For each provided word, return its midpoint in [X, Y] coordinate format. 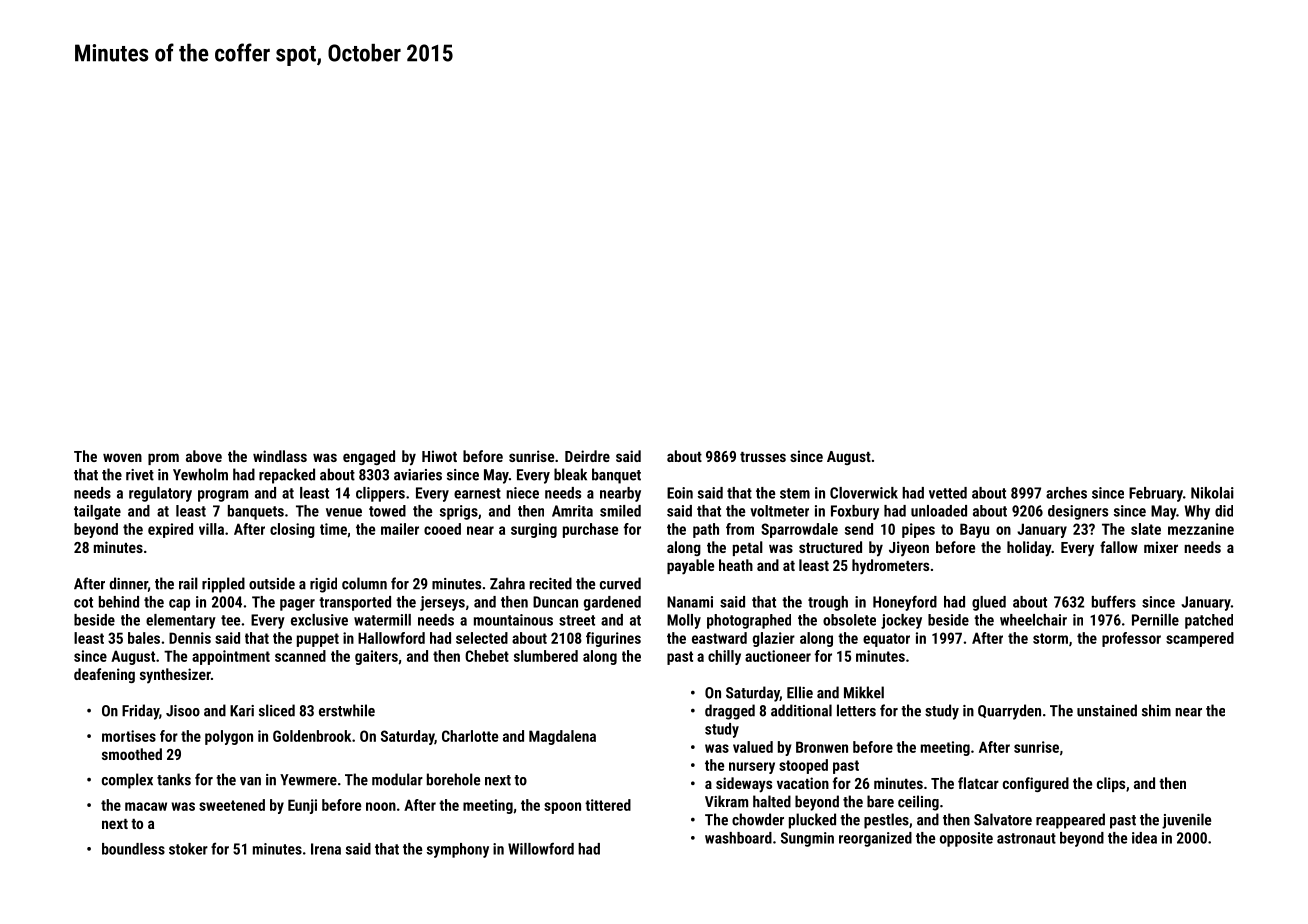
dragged [730, 712]
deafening [104, 675]
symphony [458, 850]
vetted [948, 493]
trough [828, 603]
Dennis [190, 638]
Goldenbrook [312, 736]
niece [522, 493]
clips [1111, 784]
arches [1066, 493]
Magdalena [562, 737]
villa [211, 529]
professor [1131, 639]
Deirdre [587, 456]
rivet [140, 475]
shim [1156, 710]
